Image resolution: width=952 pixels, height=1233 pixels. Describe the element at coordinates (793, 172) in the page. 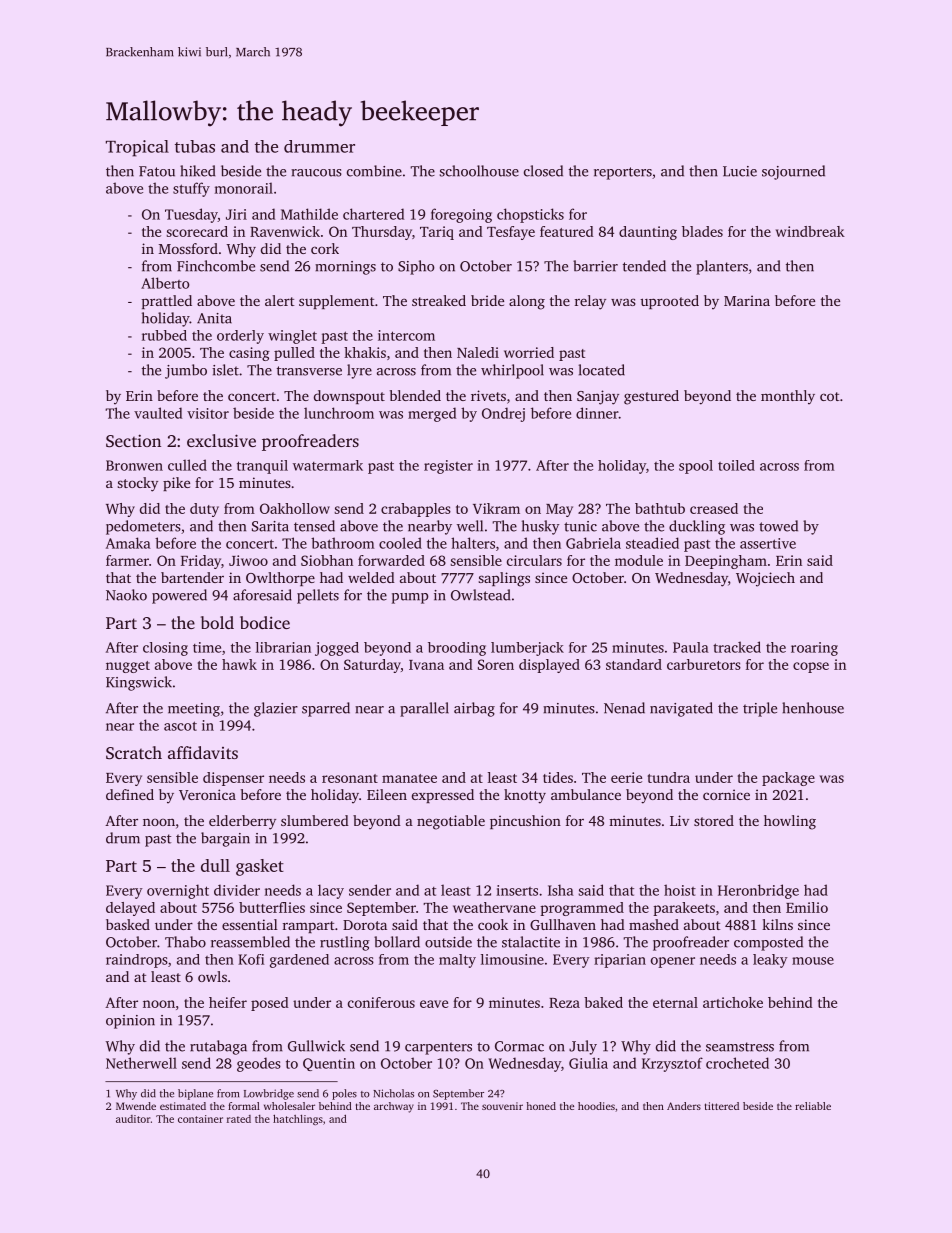

I see `sojourned` at that location.
